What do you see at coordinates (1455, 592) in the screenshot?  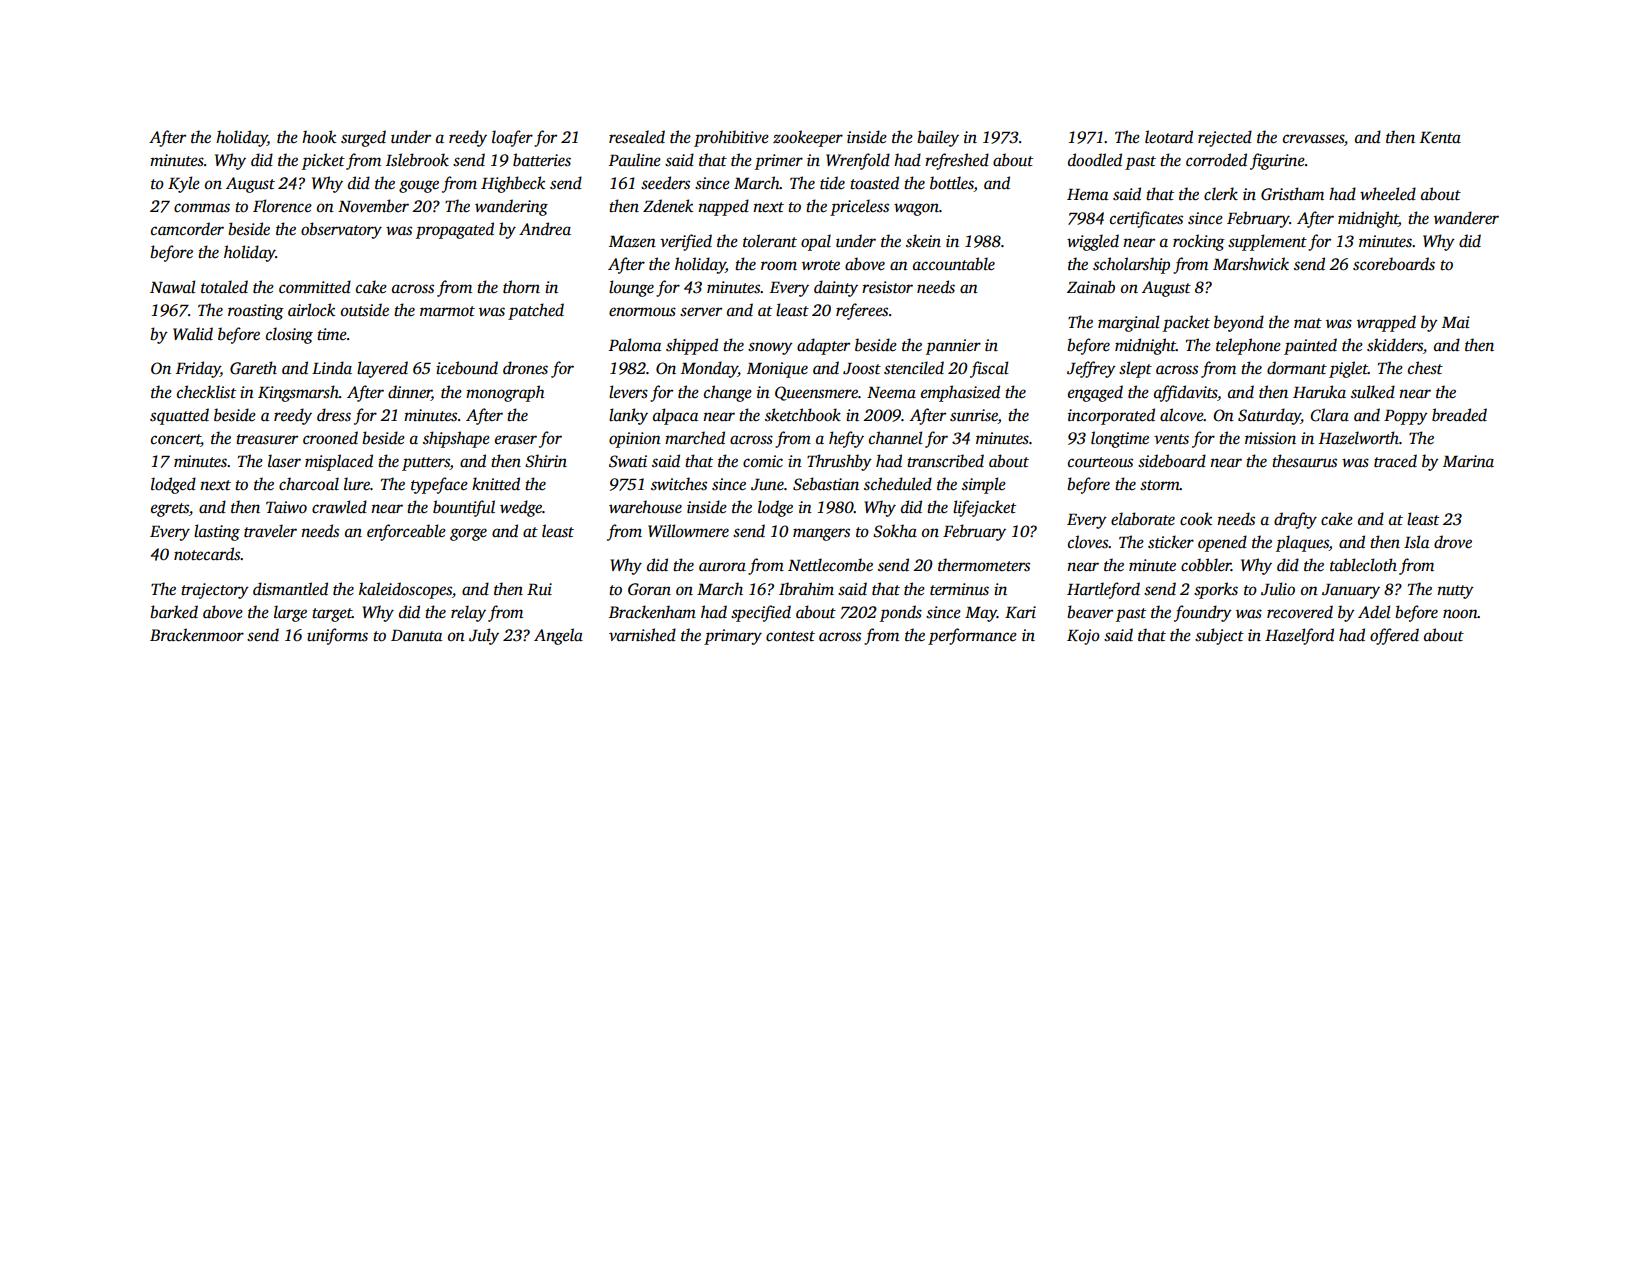 I see `nutty` at bounding box center [1455, 592].
